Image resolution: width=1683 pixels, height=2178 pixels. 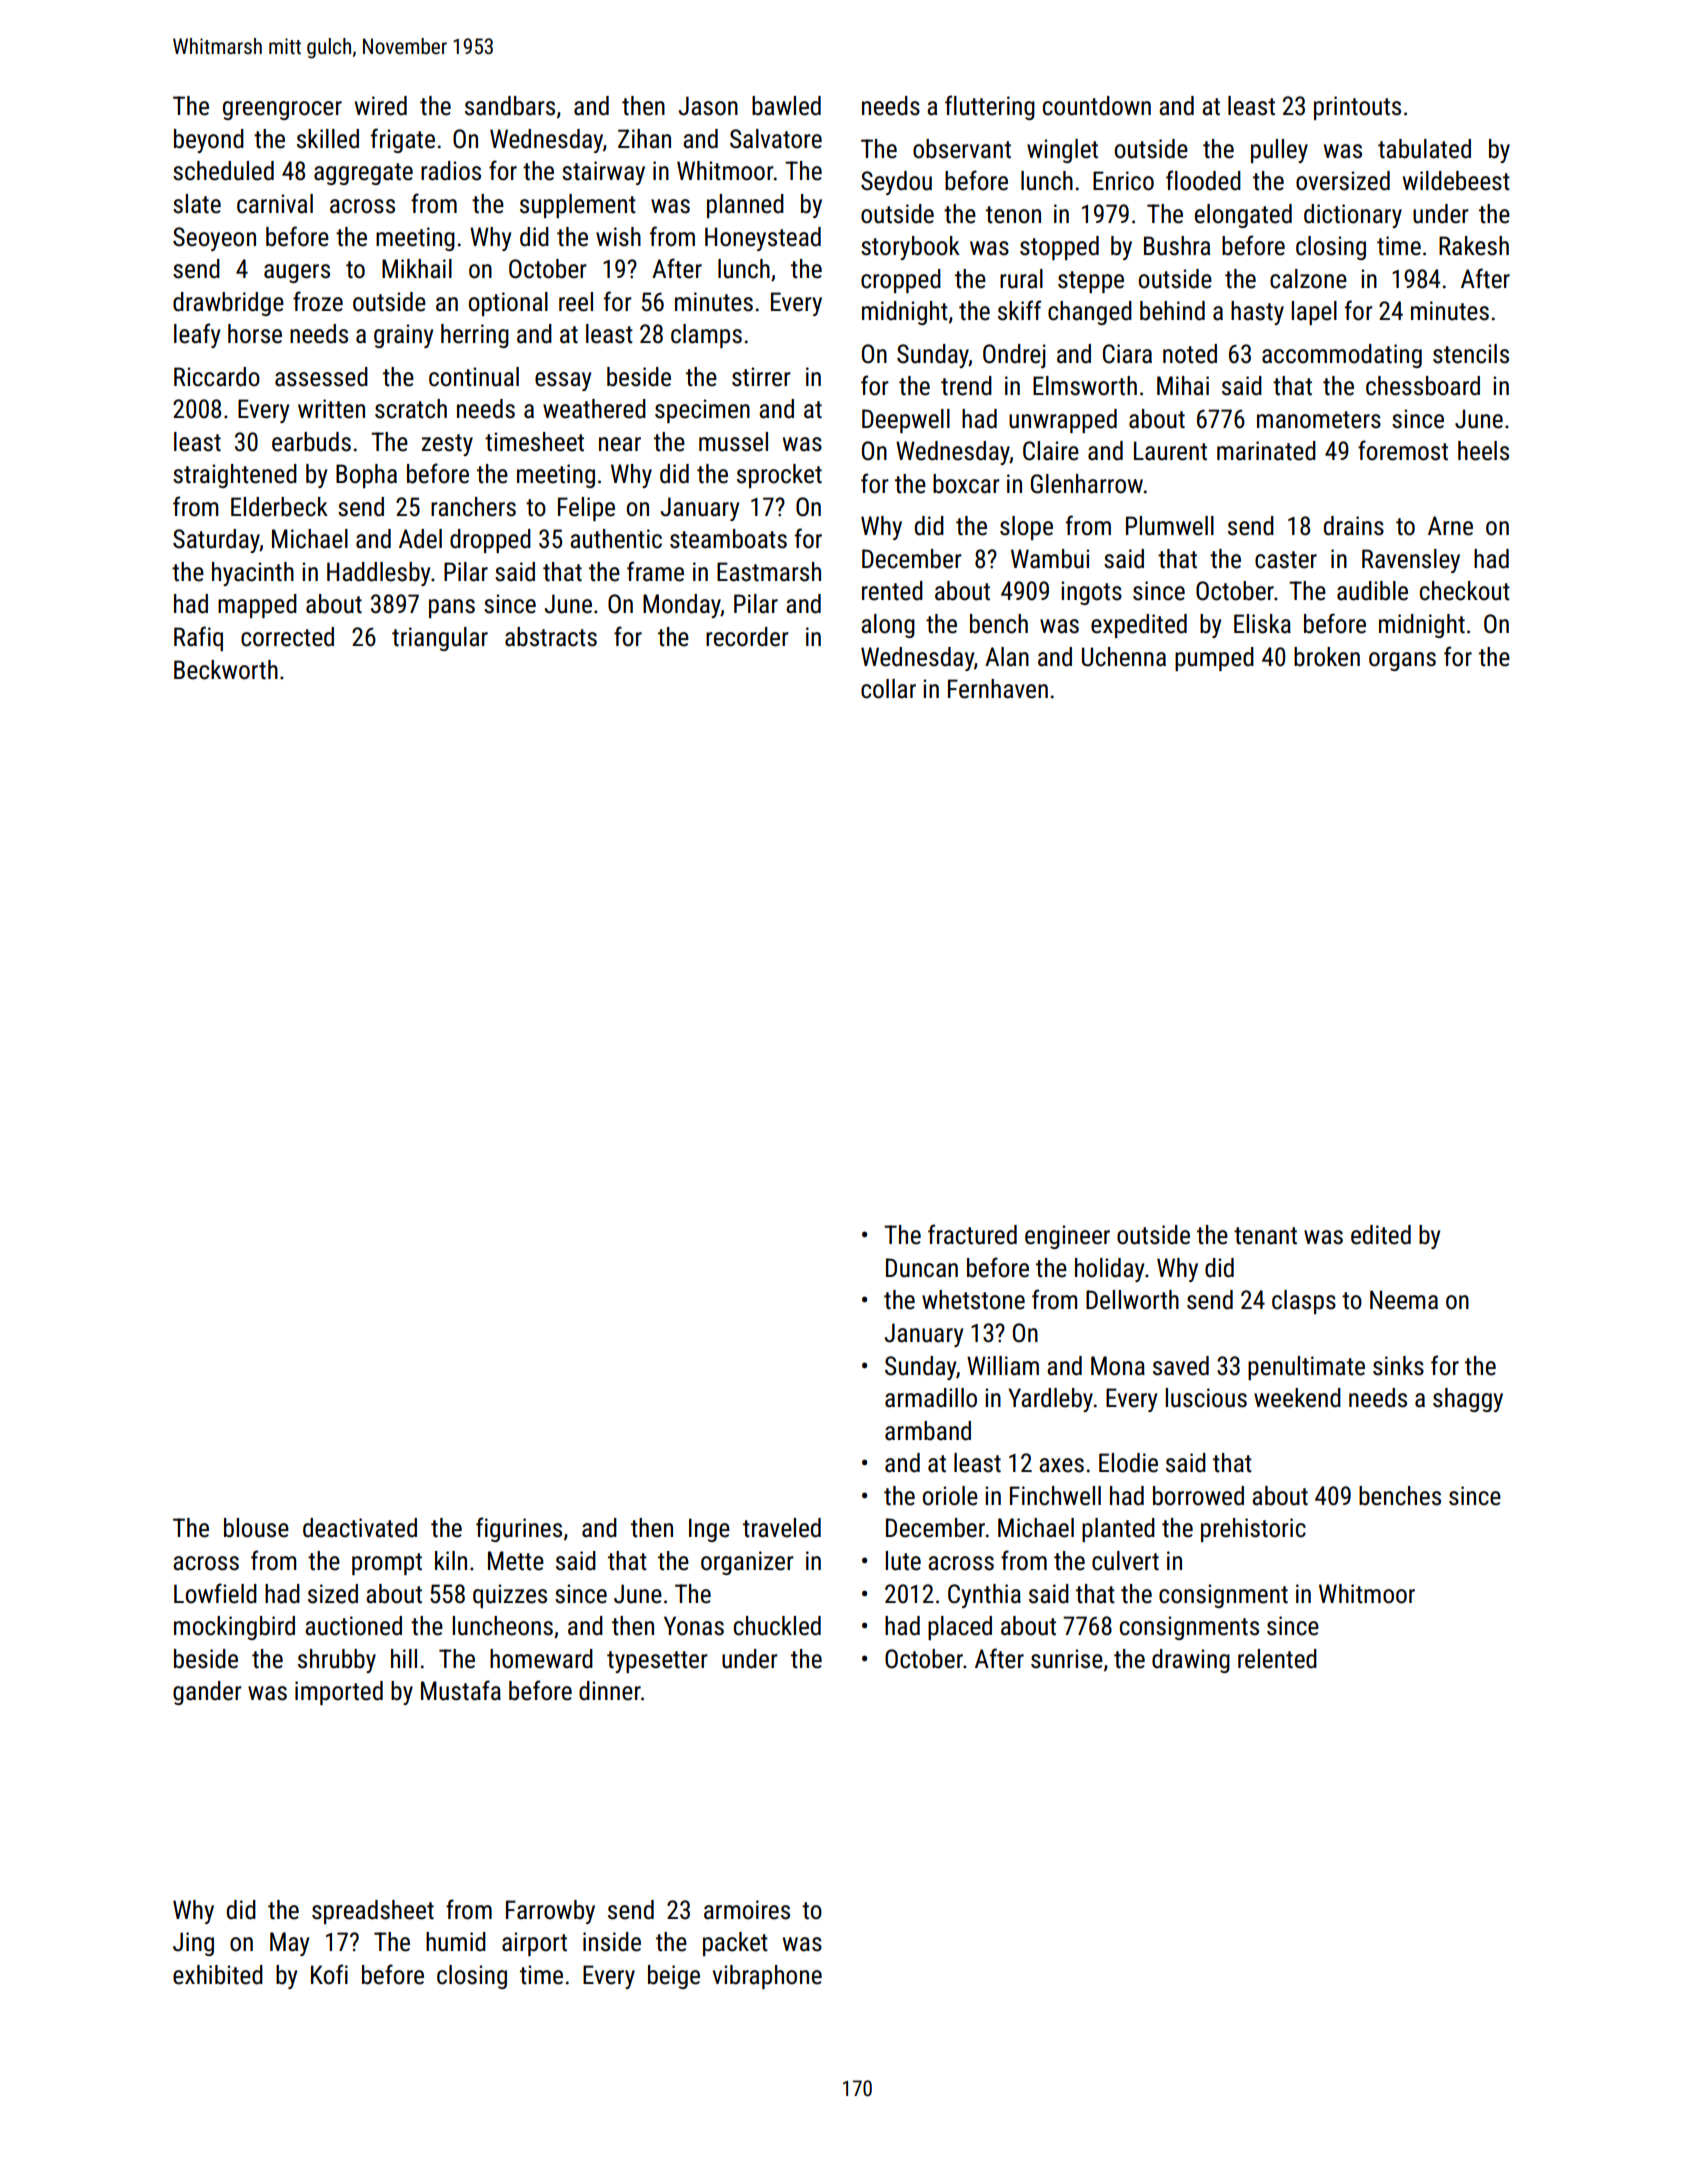 What do you see at coordinates (767, 1977) in the screenshot?
I see `vibraphone` at bounding box center [767, 1977].
